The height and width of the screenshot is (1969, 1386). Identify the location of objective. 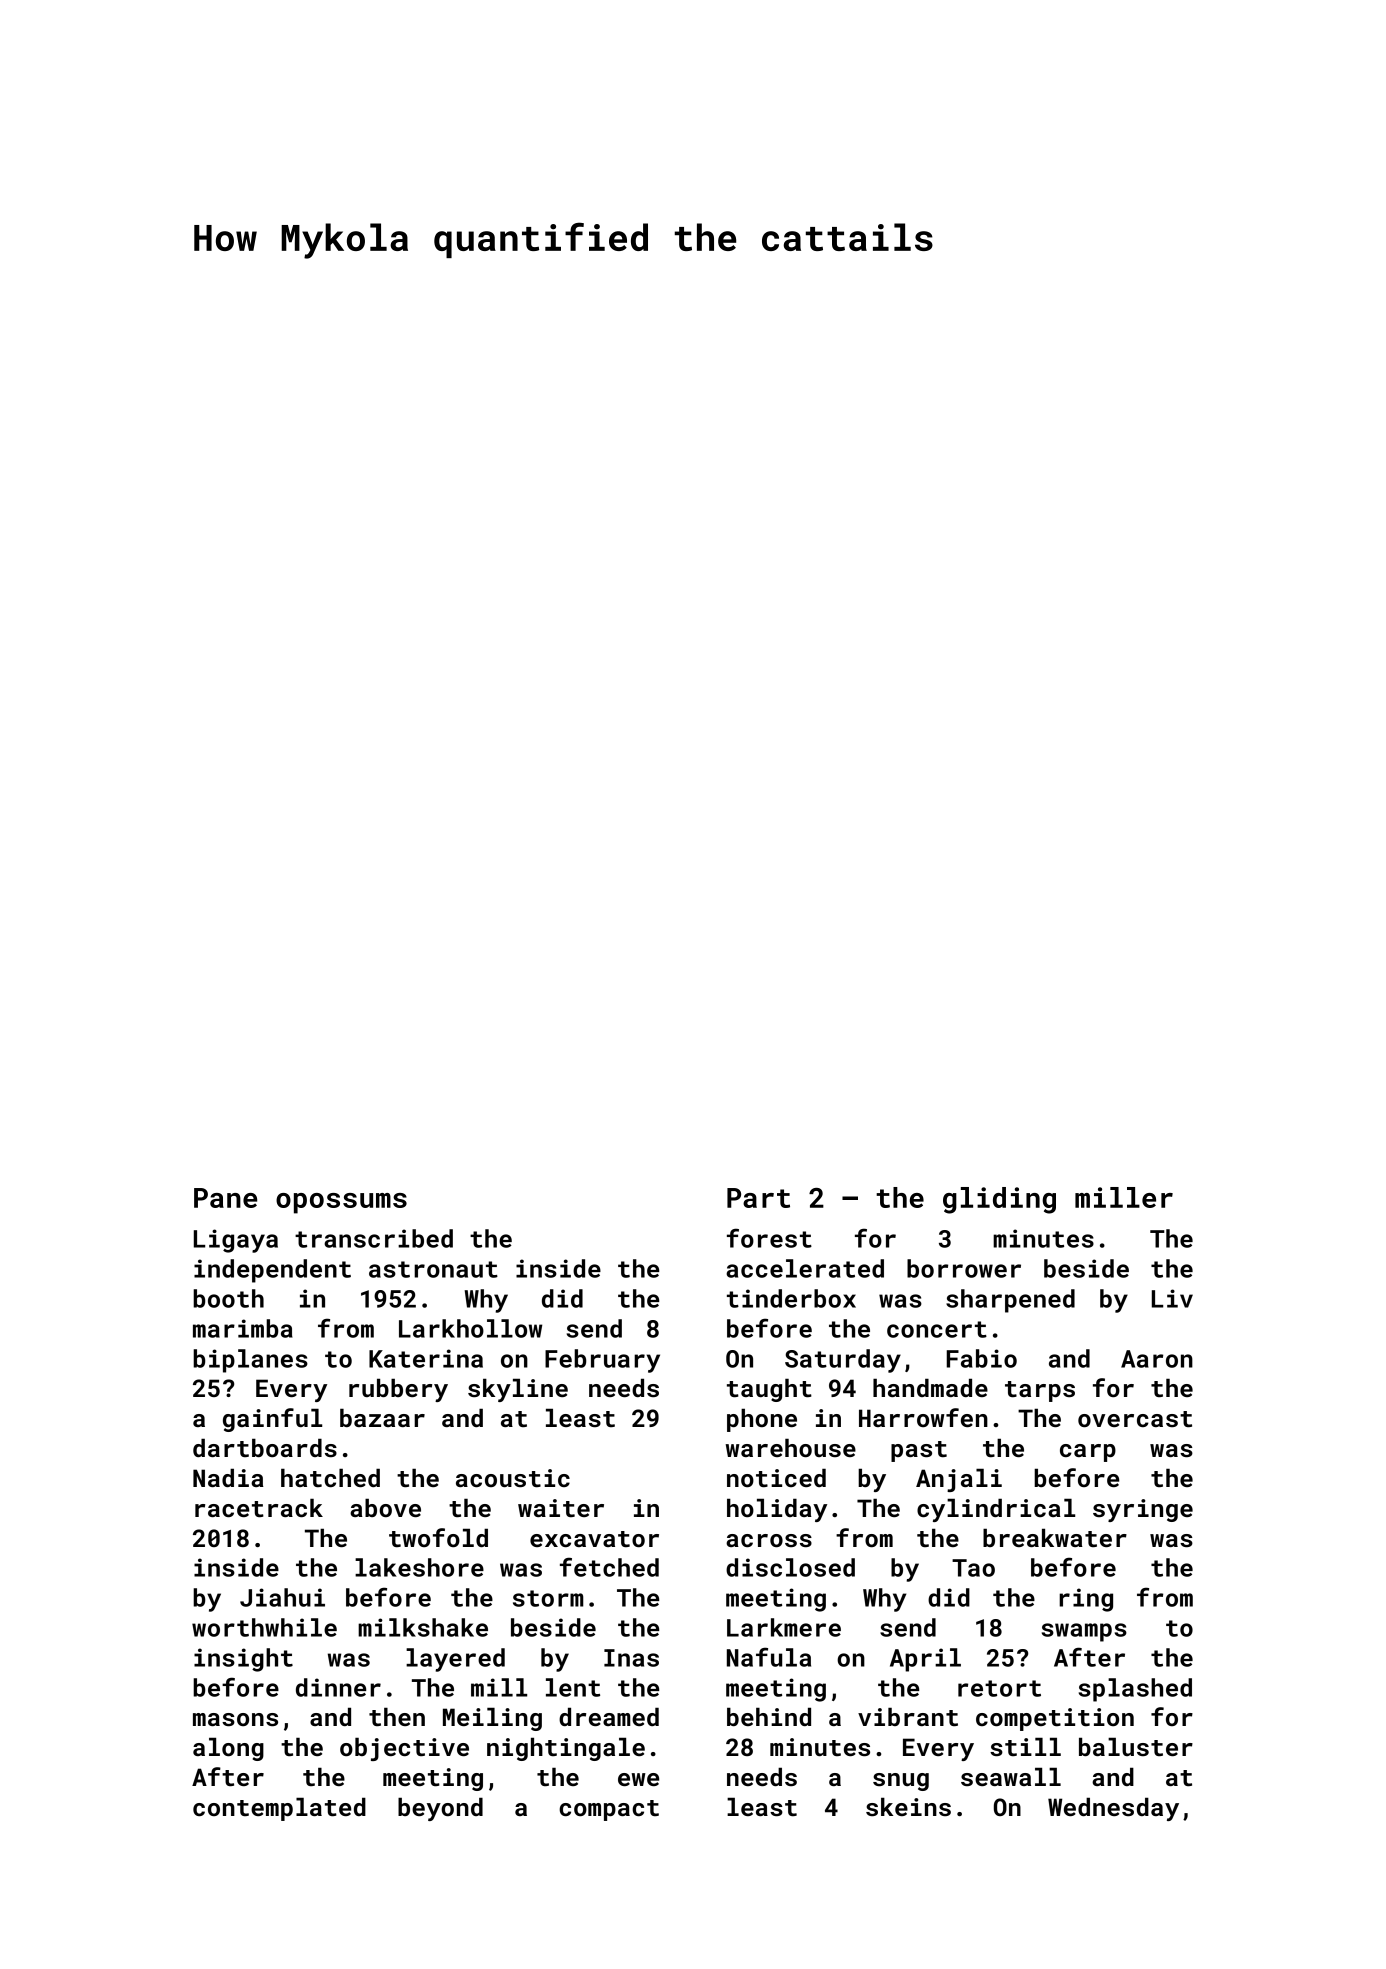
(404, 1749).
